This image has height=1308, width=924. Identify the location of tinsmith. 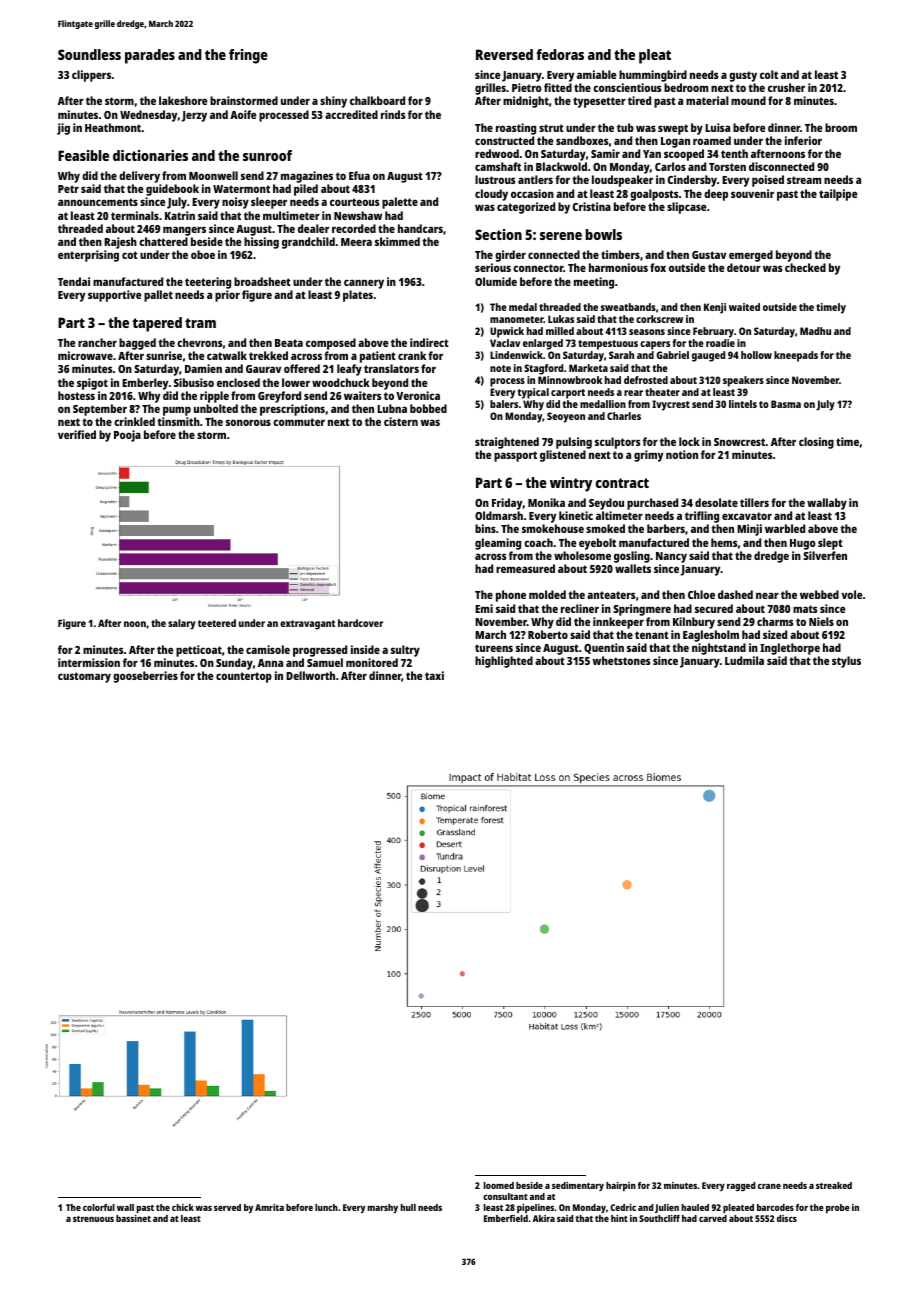
(178, 421).
